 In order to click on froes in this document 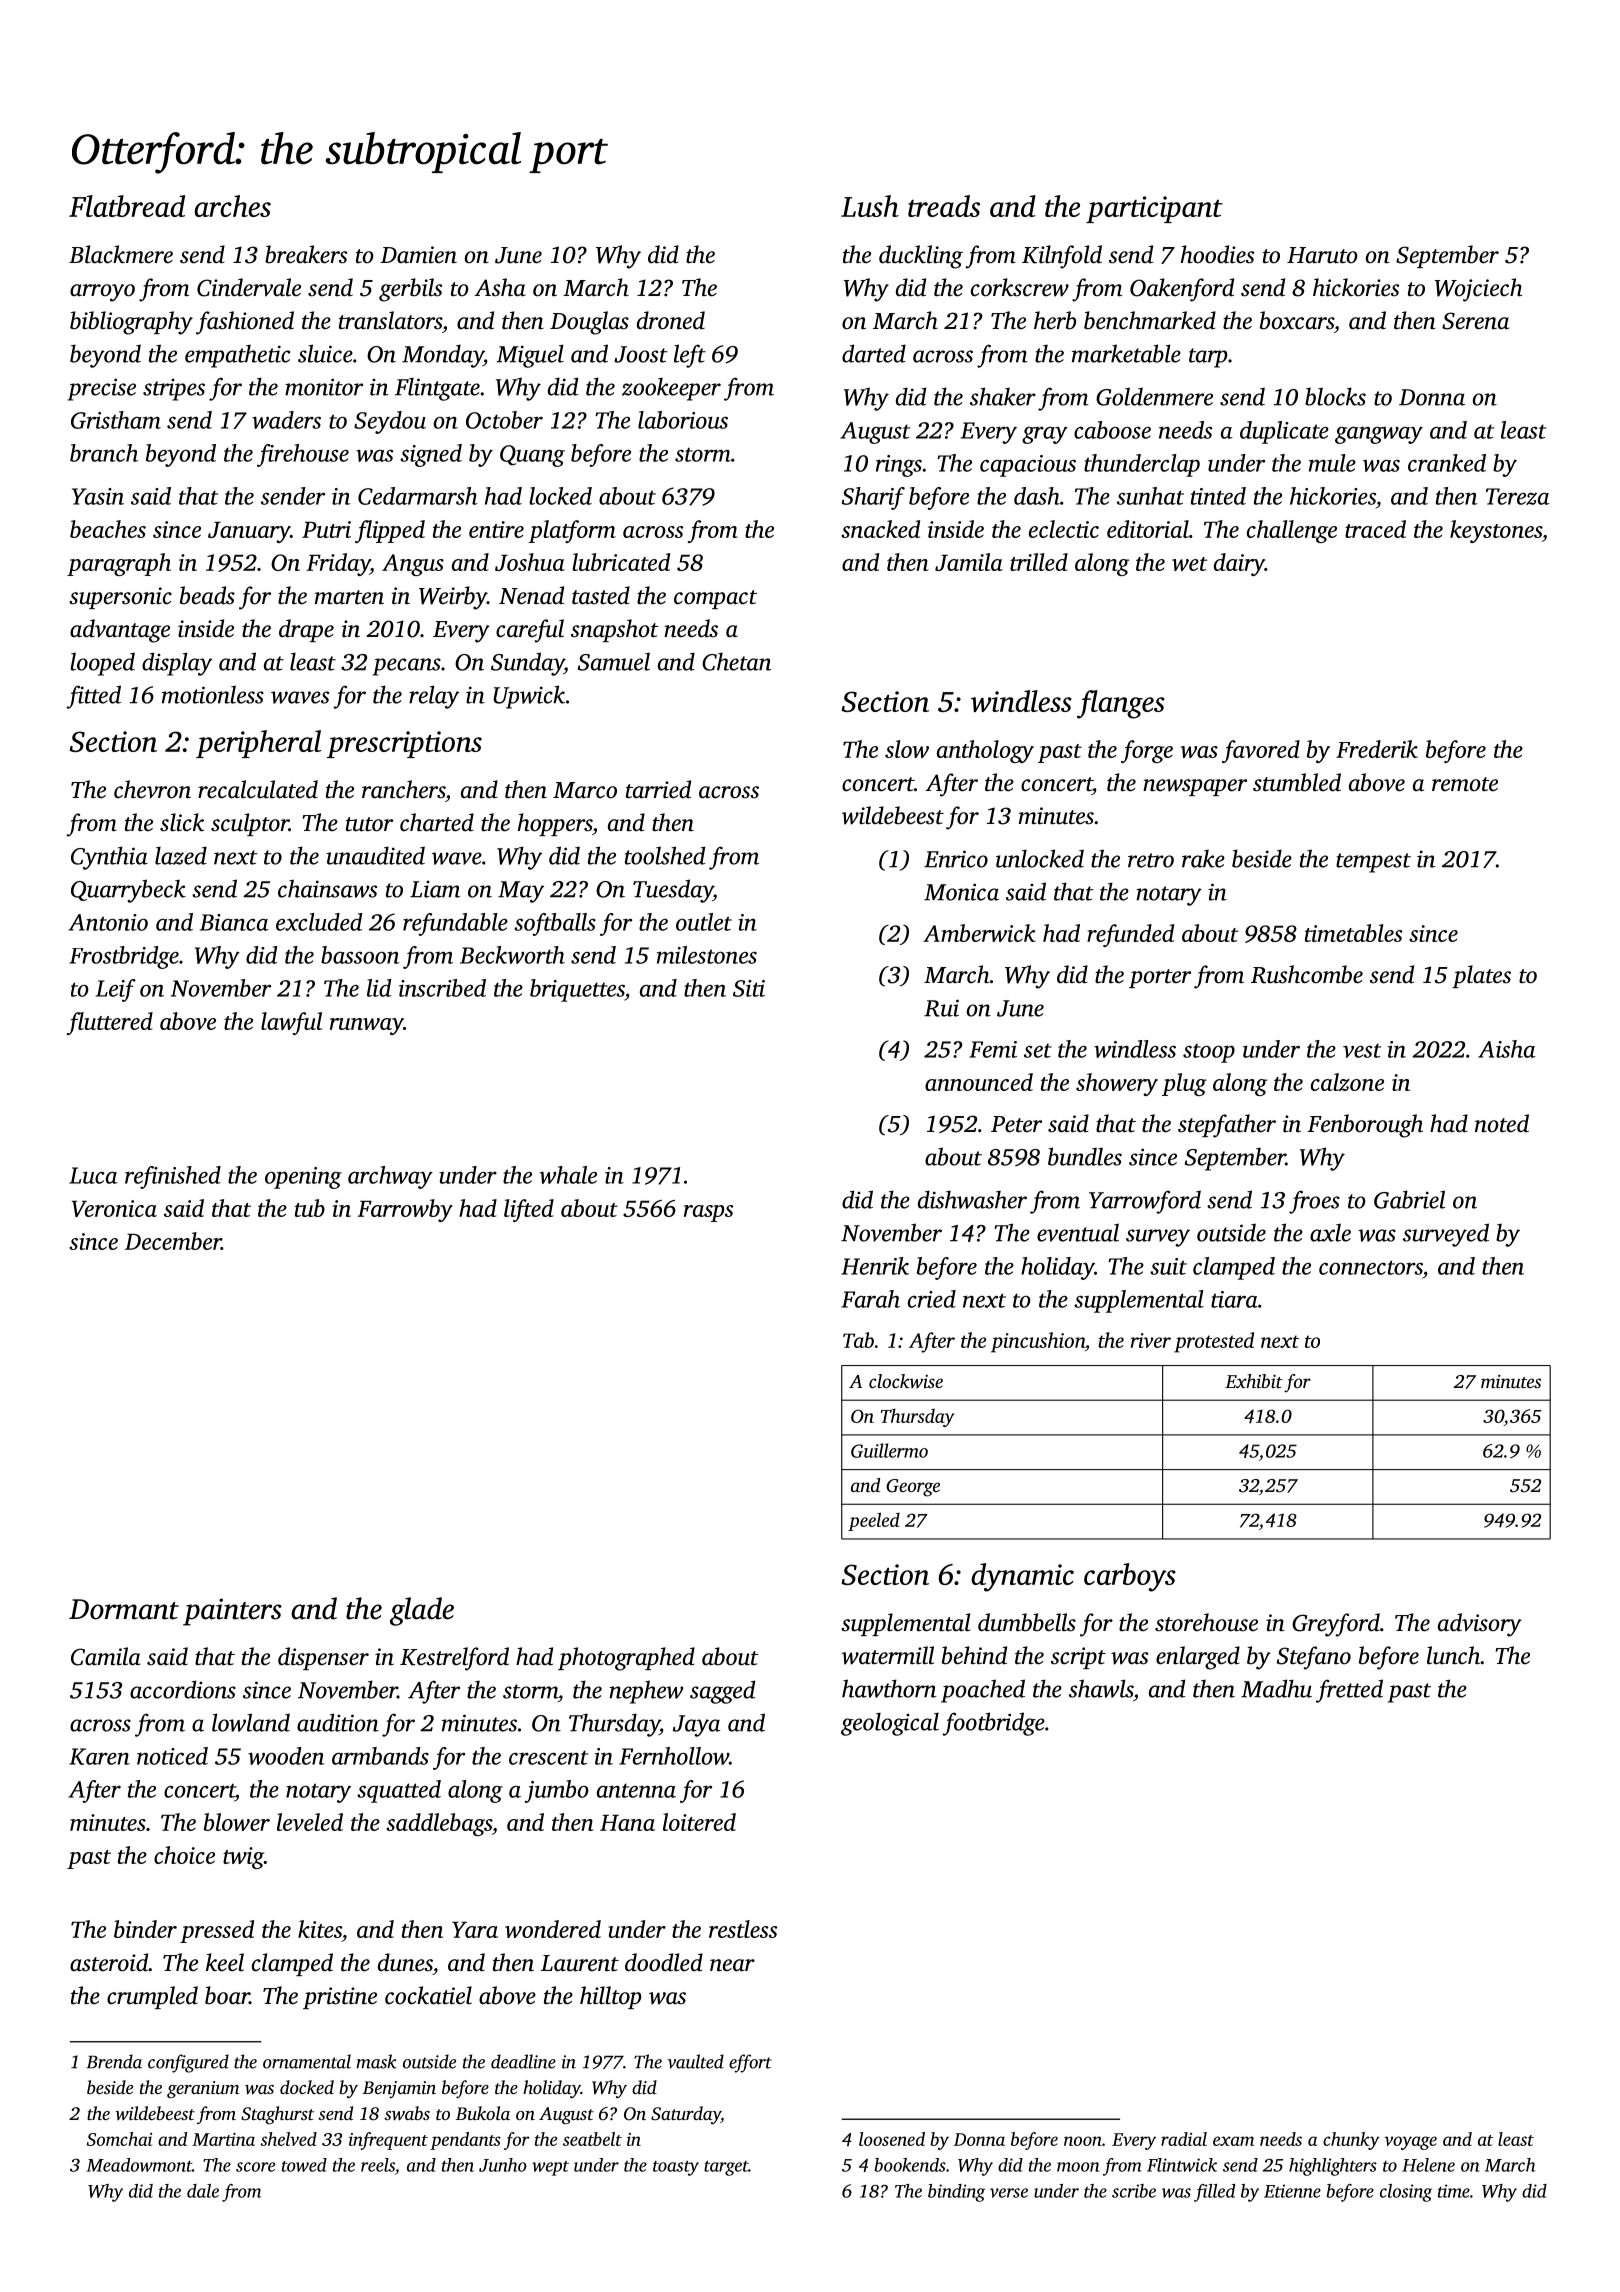, I will do `click(1314, 1202)`.
